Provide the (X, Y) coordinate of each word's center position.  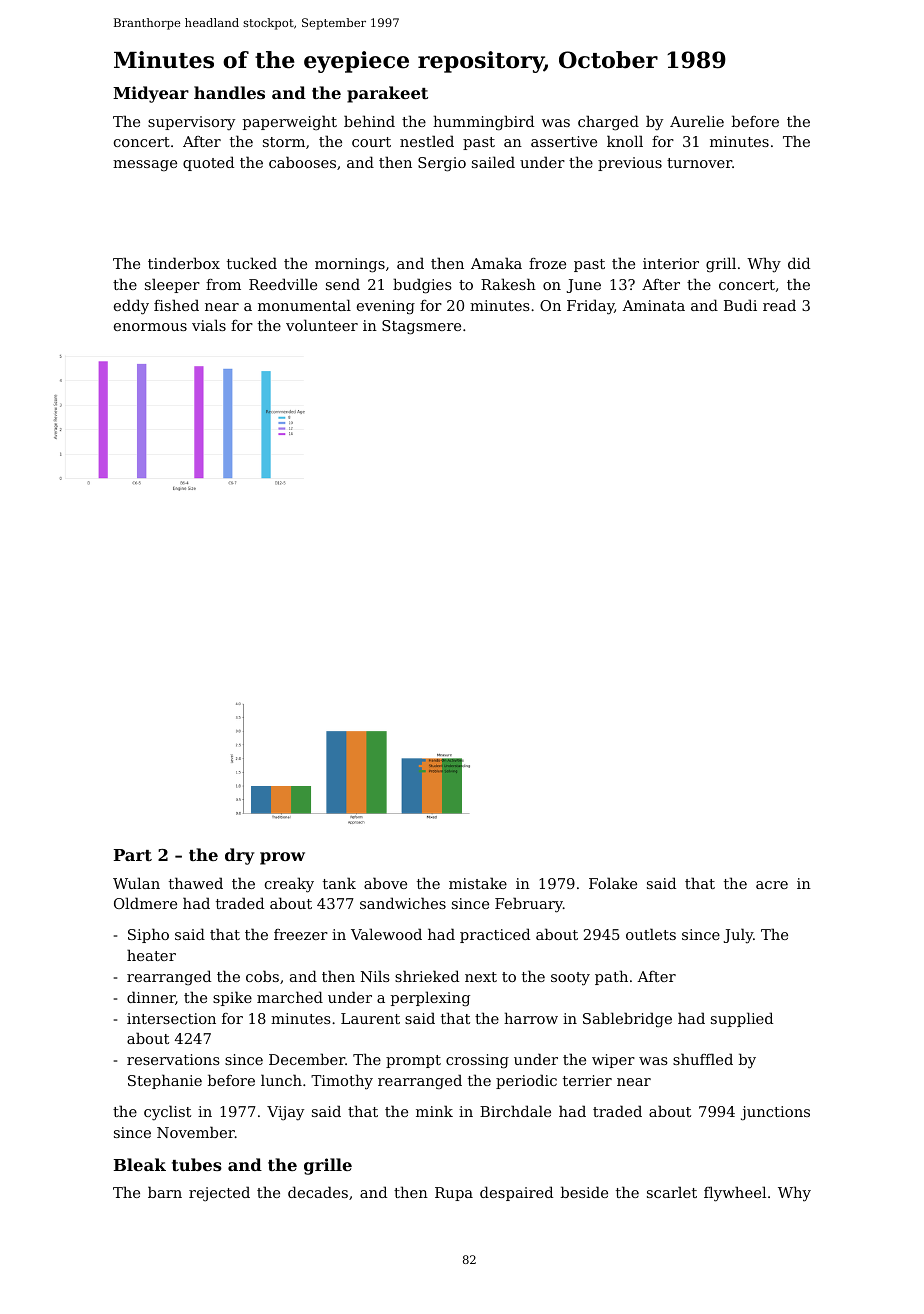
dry (239, 856)
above (385, 883)
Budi (740, 305)
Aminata (653, 305)
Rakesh (508, 284)
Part (133, 855)
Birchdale (515, 1111)
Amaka (496, 263)
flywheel (735, 1194)
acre (772, 885)
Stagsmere (421, 327)
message (145, 165)
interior (671, 263)
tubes (197, 1164)
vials (209, 325)
